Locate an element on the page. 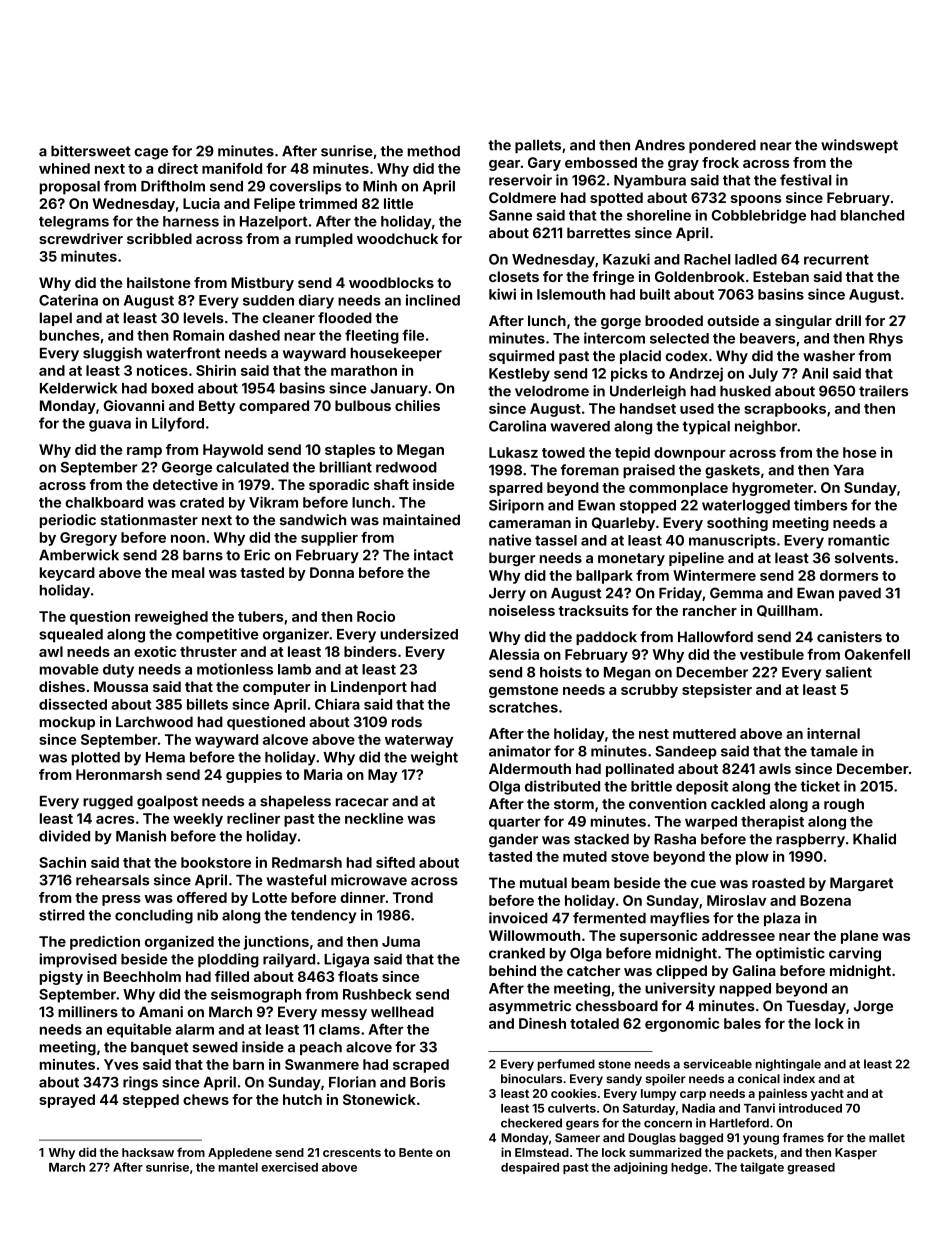 The height and width of the document is (1233, 952). Donna is located at coordinates (332, 572).
